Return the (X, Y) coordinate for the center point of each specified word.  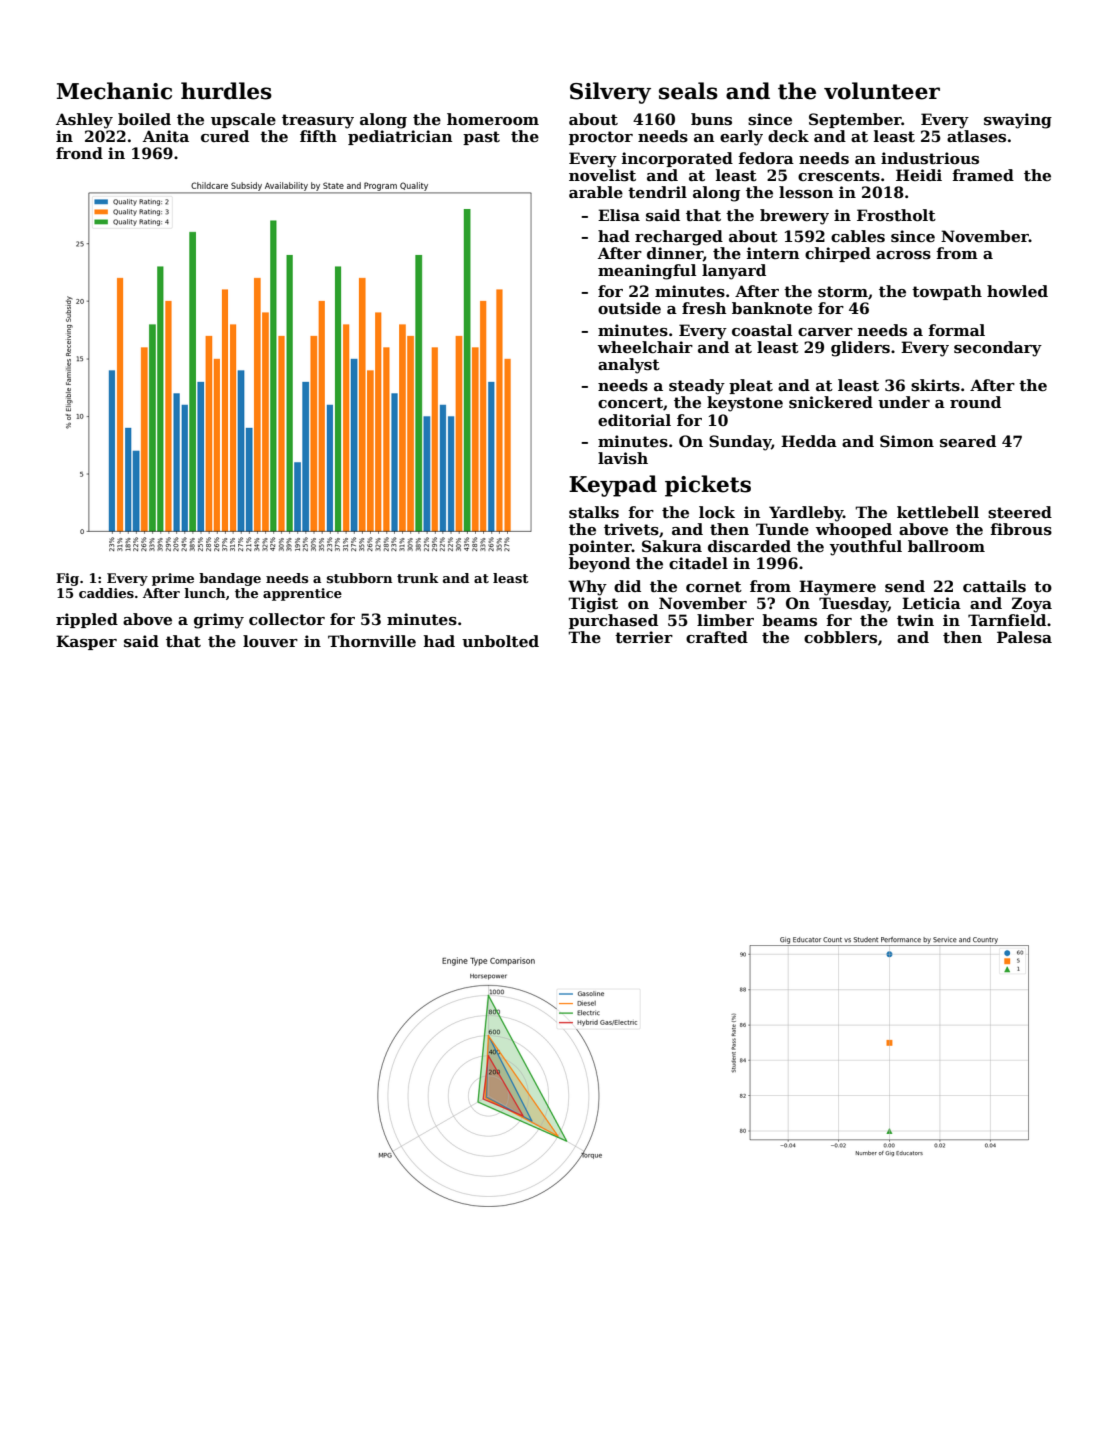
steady (697, 387)
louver (270, 641)
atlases (976, 136)
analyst (629, 366)
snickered (831, 402)
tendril (657, 192)
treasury (318, 121)
